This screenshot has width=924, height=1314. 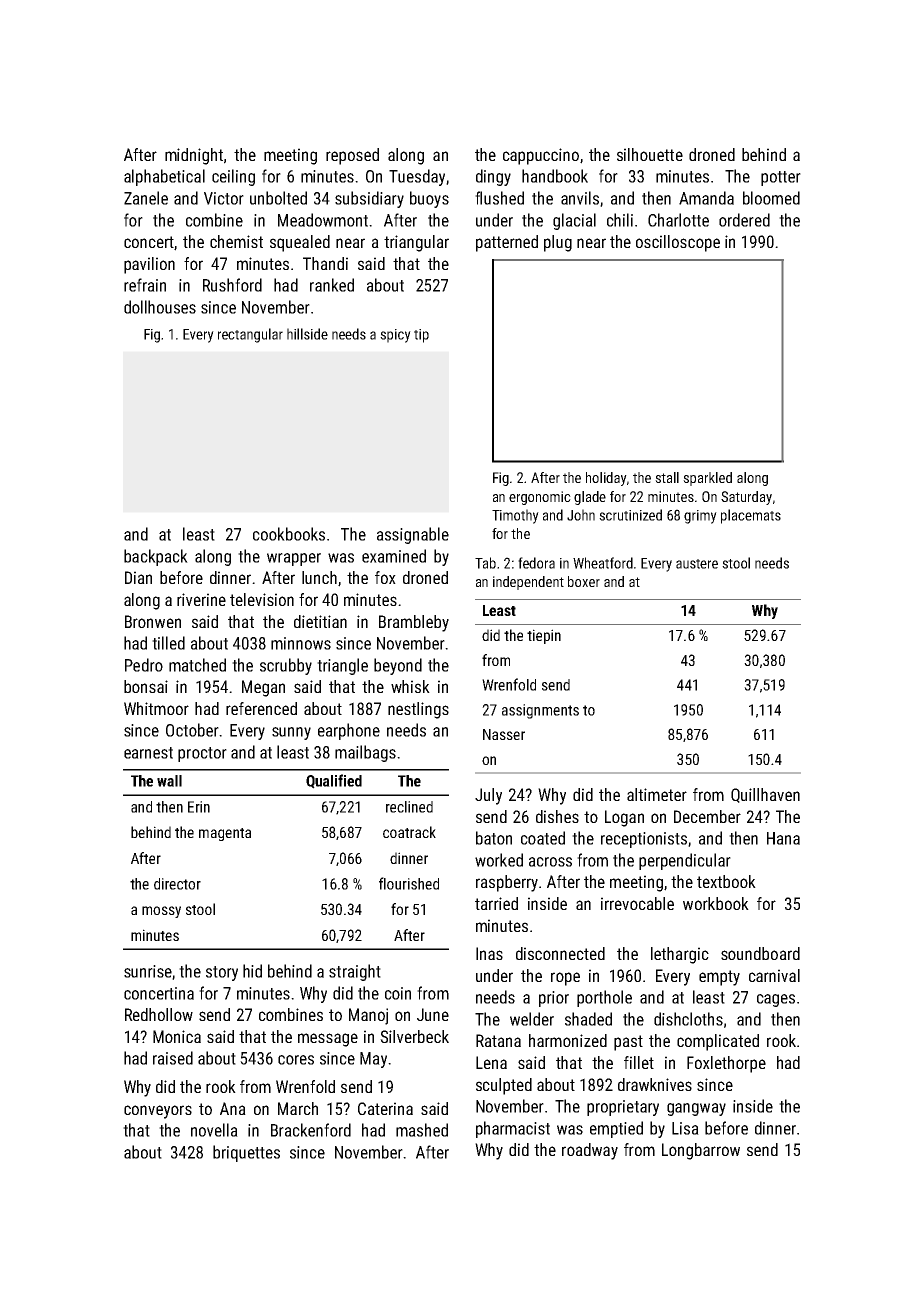 What do you see at coordinates (146, 198) in the screenshot?
I see `Zanele` at bounding box center [146, 198].
